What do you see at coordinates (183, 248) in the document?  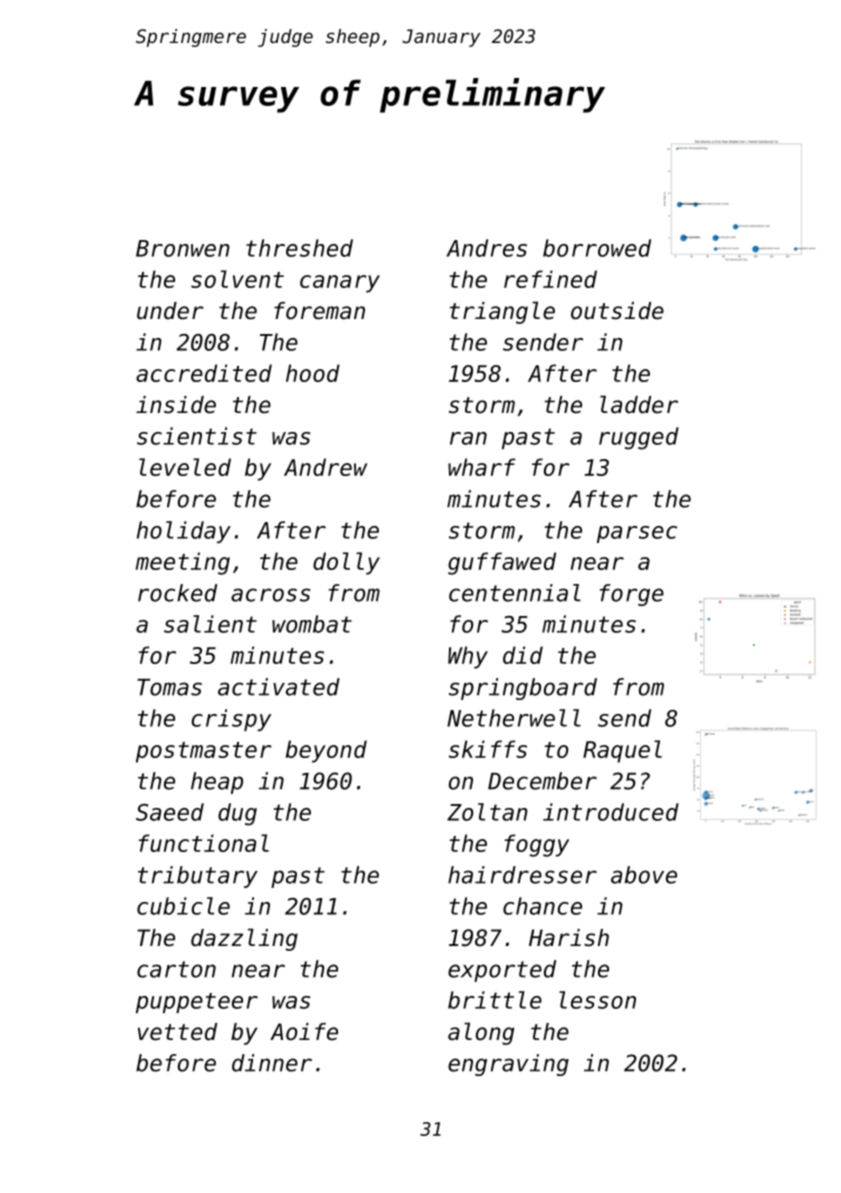 I see `Bronwen` at bounding box center [183, 248].
